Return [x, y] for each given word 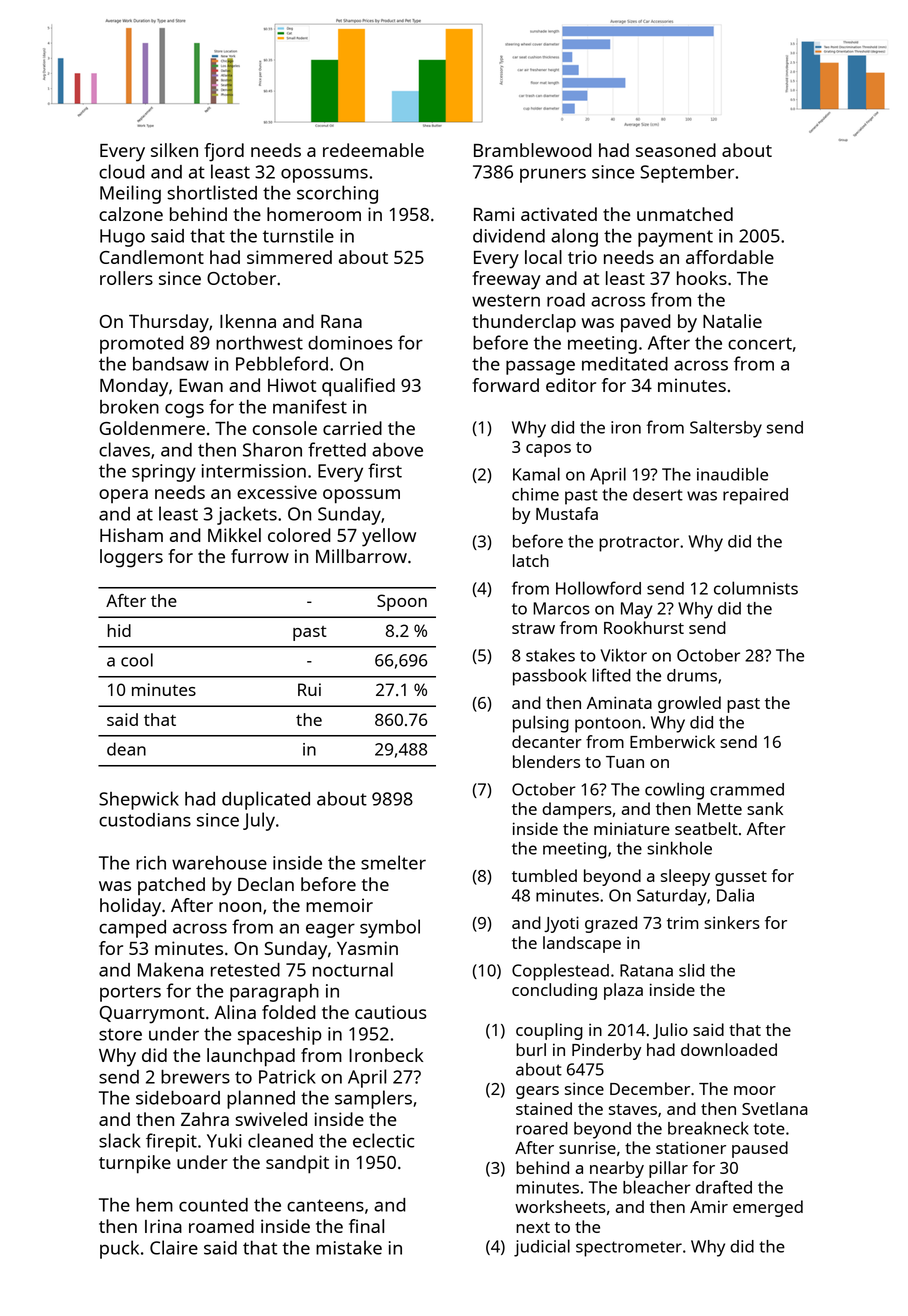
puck [119, 1249]
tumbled [544, 875]
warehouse [219, 863]
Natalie [732, 321]
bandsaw [171, 364]
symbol [390, 928]
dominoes [350, 343]
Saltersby [726, 429]
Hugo [122, 238]
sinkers [732, 922]
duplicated [266, 800]
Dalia [735, 895]
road [566, 300]
